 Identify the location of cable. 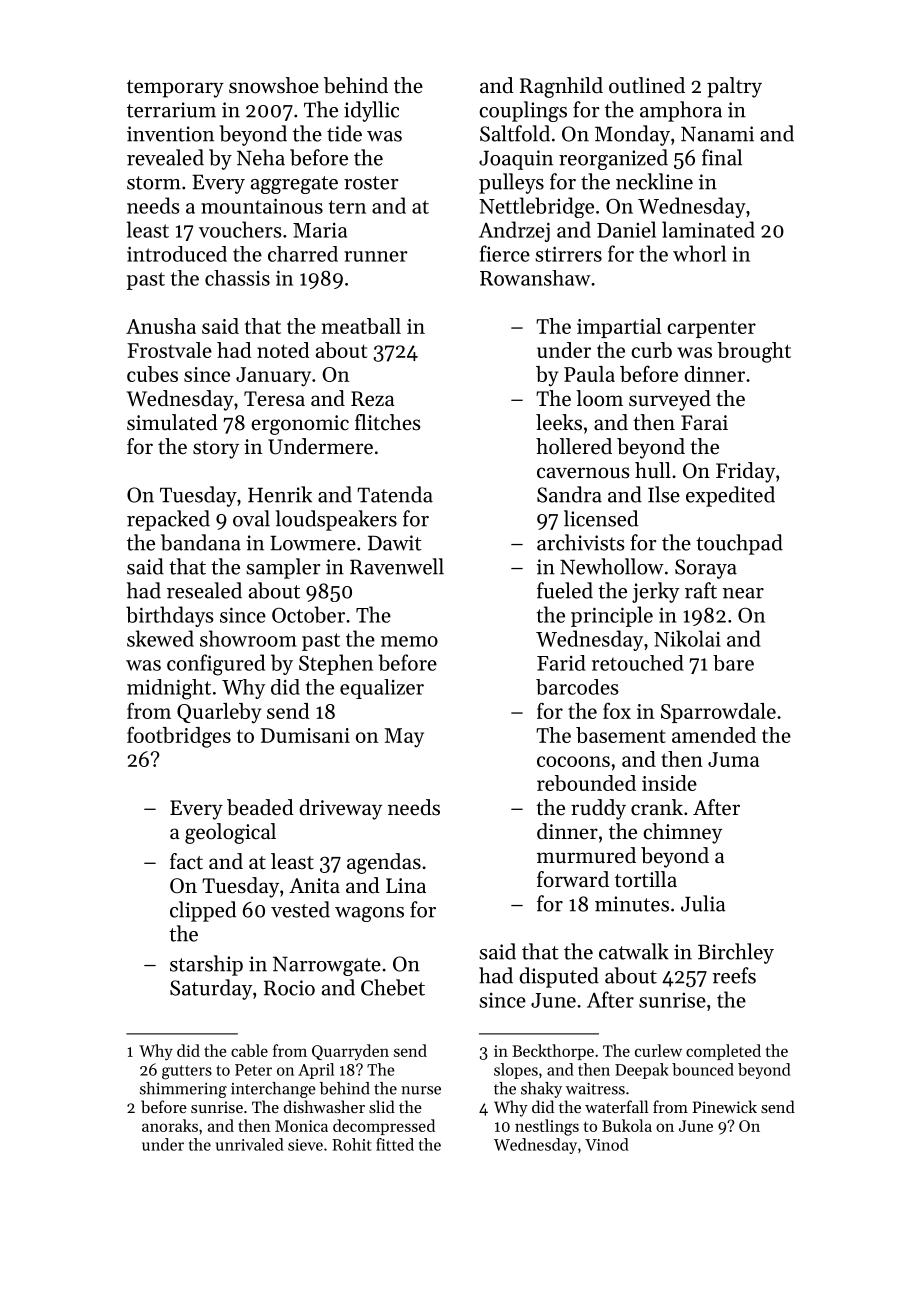
(249, 1050).
